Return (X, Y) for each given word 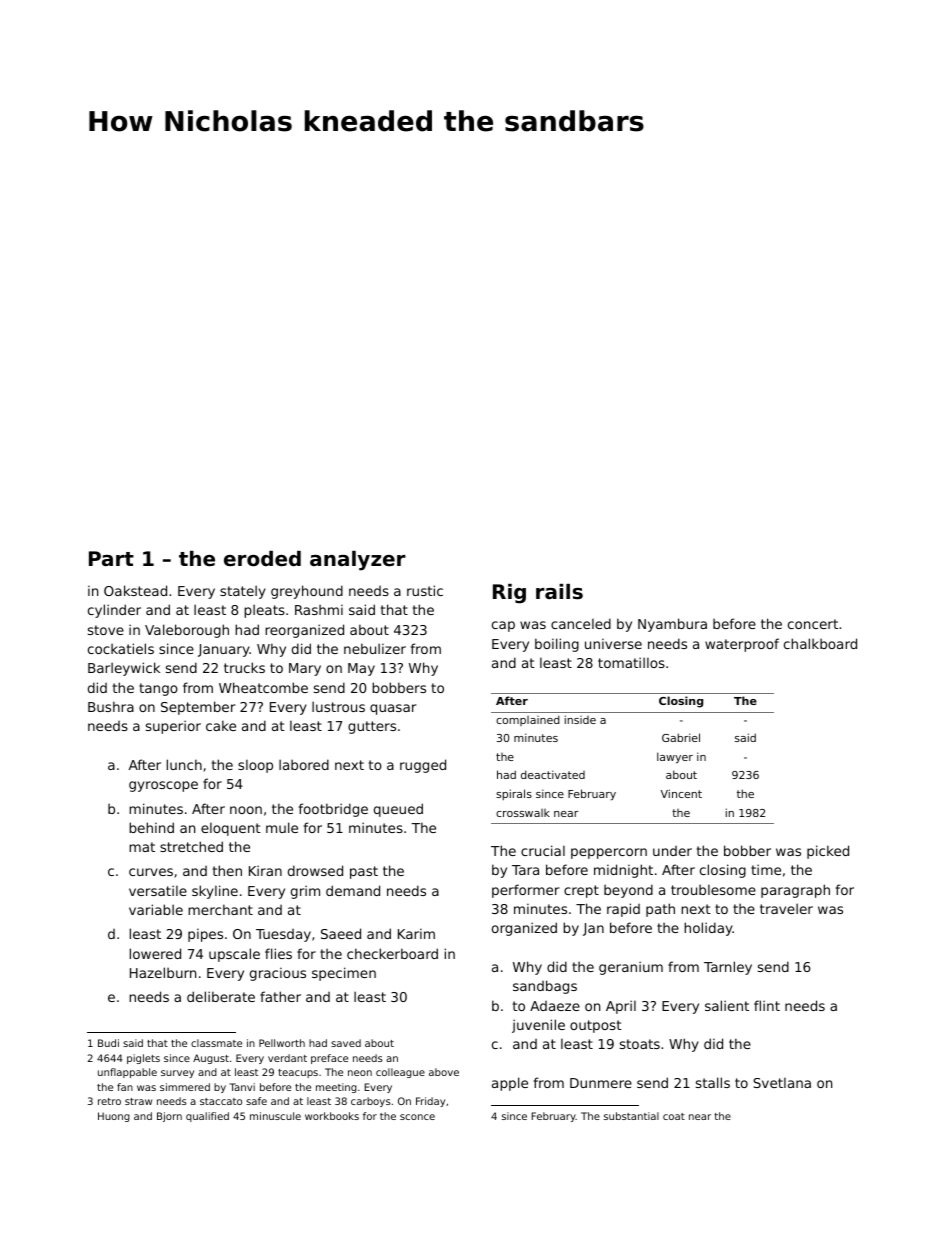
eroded (262, 559)
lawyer (675, 758)
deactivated (553, 774)
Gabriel (681, 737)
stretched (191, 846)
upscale (234, 955)
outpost (596, 1026)
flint (767, 1005)
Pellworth (282, 1043)
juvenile (538, 1026)
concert (813, 624)
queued (398, 810)
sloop (255, 766)
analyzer (358, 561)
